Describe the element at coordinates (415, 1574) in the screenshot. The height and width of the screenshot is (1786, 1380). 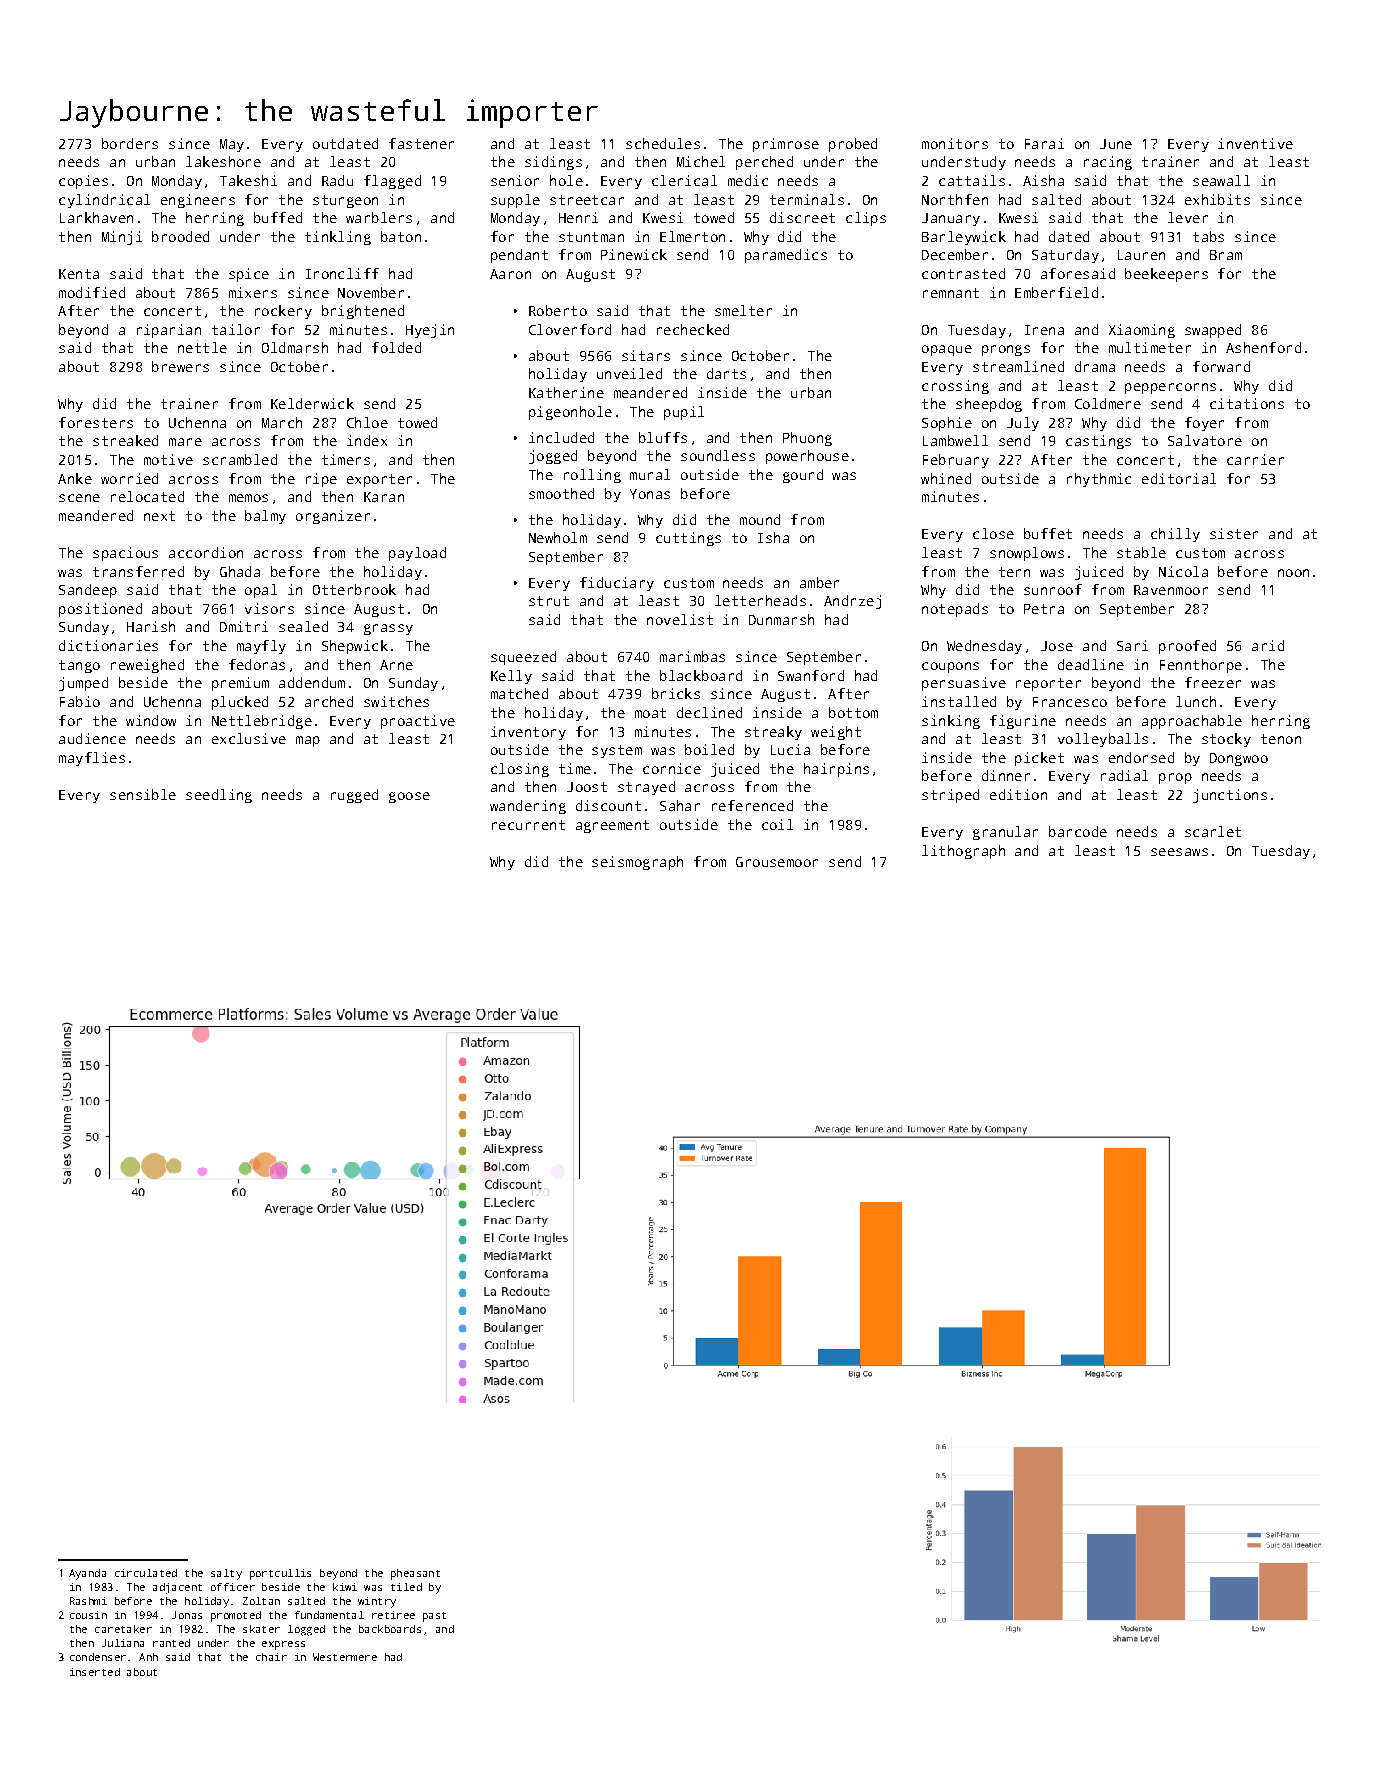
I see `pheasant` at that location.
